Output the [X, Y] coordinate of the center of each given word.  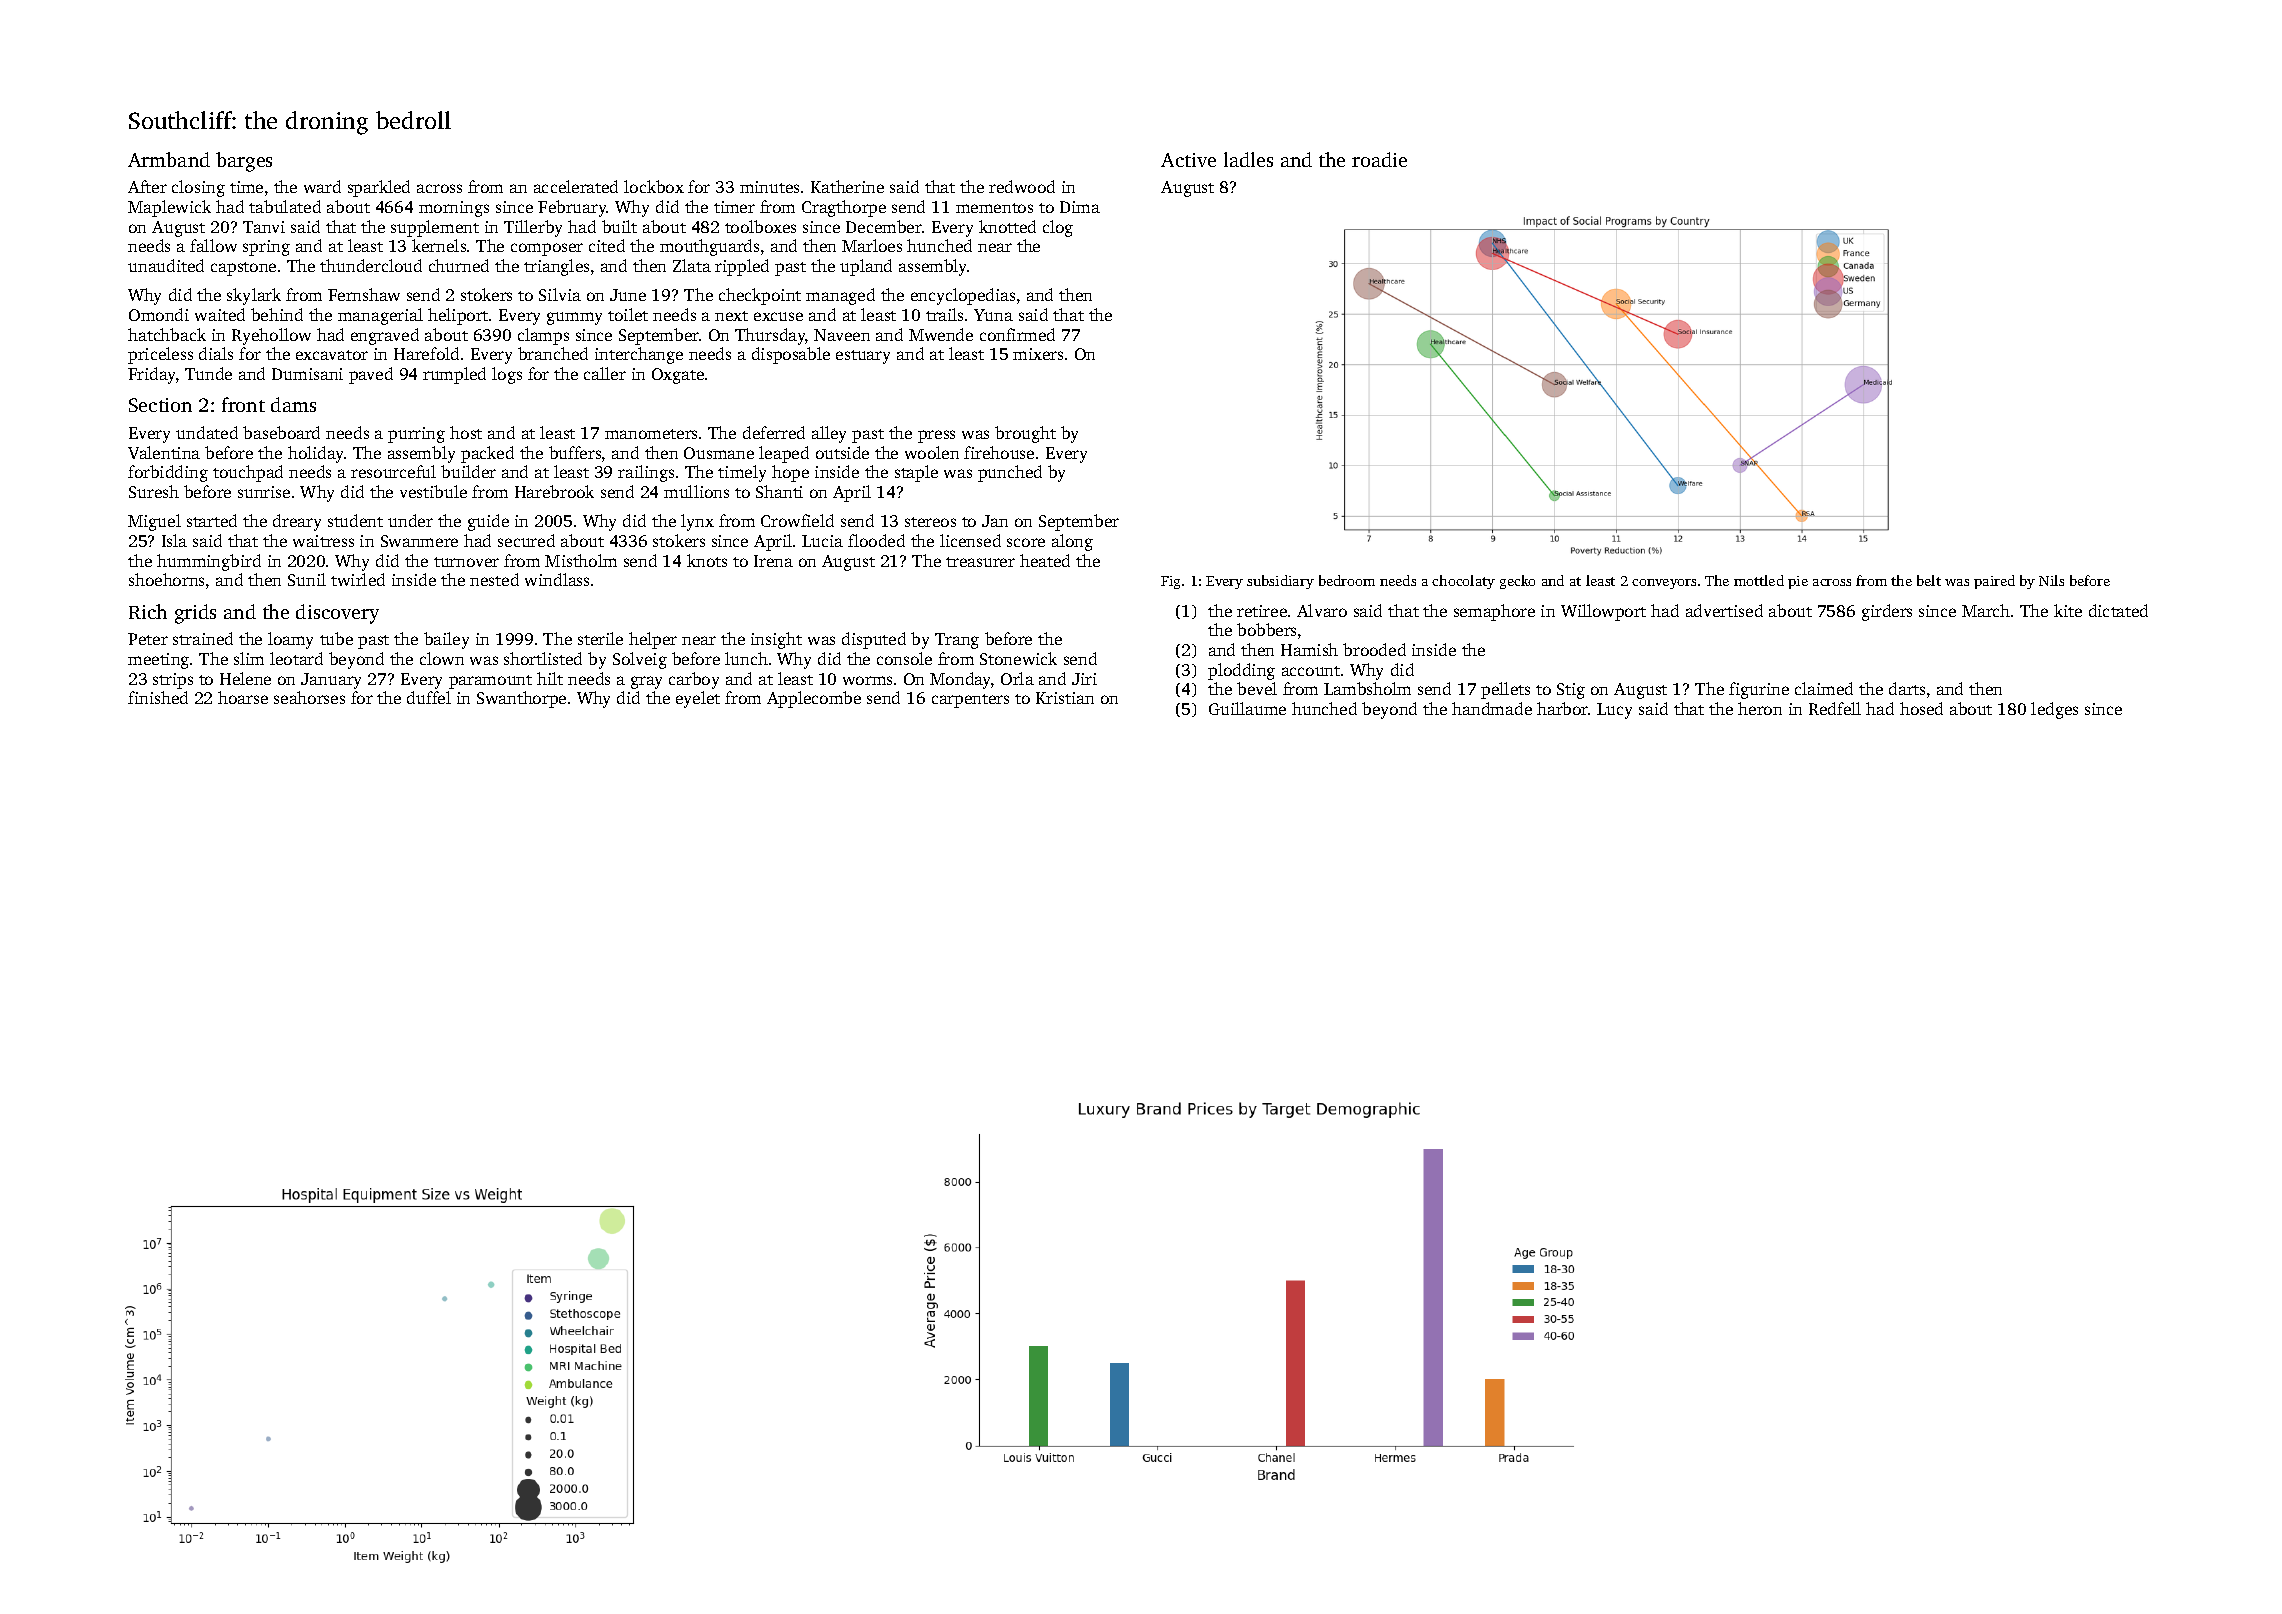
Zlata [692, 265]
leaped [784, 454]
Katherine [847, 186]
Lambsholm [1367, 688]
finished [158, 697]
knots [707, 560]
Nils [2051, 580]
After [147, 186]
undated [207, 432]
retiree [1262, 611]
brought [1025, 434]
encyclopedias [963, 296]
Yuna [993, 315]
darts [1907, 688]
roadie [1379, 159]
